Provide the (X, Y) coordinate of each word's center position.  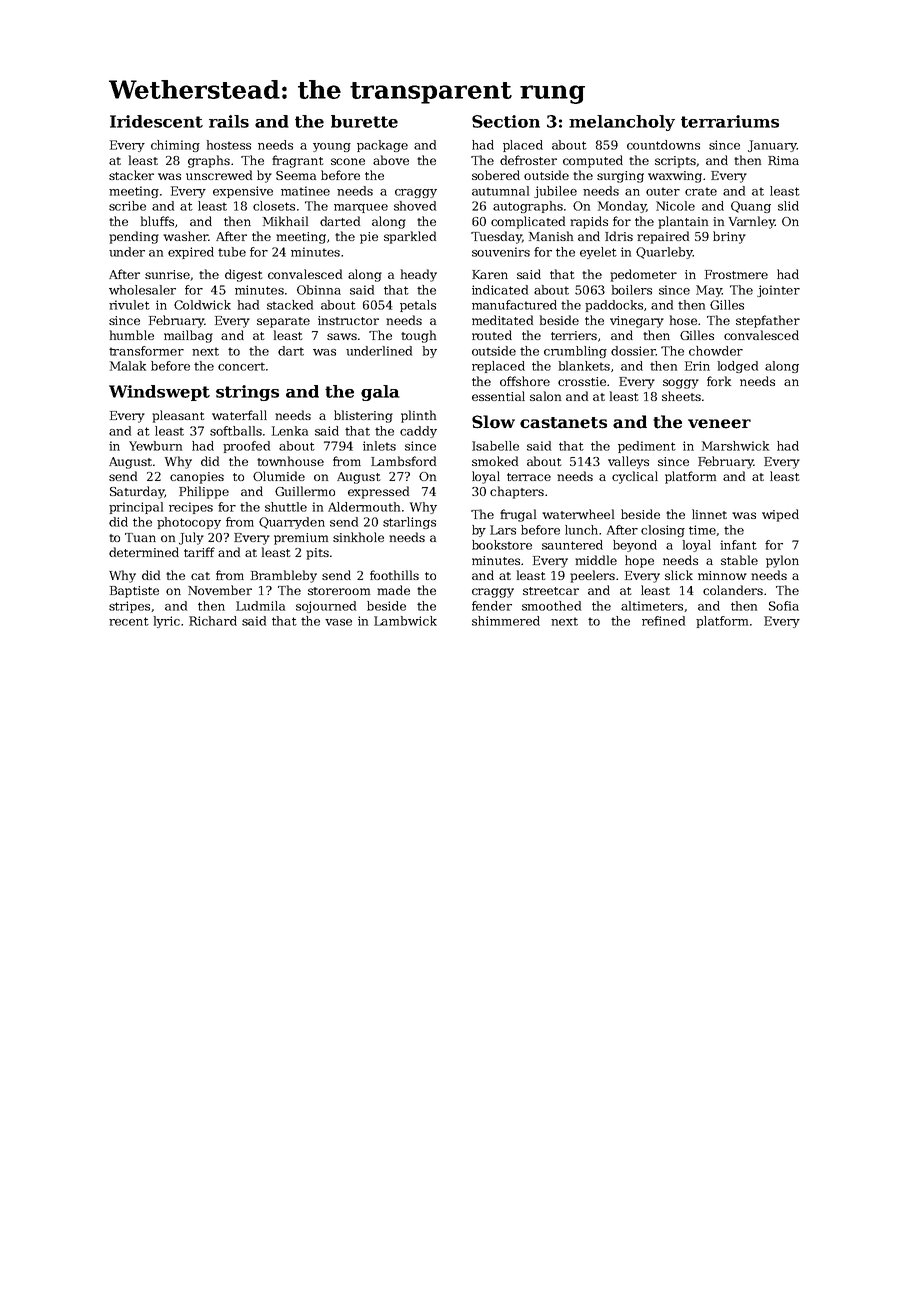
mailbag (188, 336)
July (191, 538)
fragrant (298, 161)
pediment (647, 447)
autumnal (500, 191)
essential (498, 396)
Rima (783, 160)
